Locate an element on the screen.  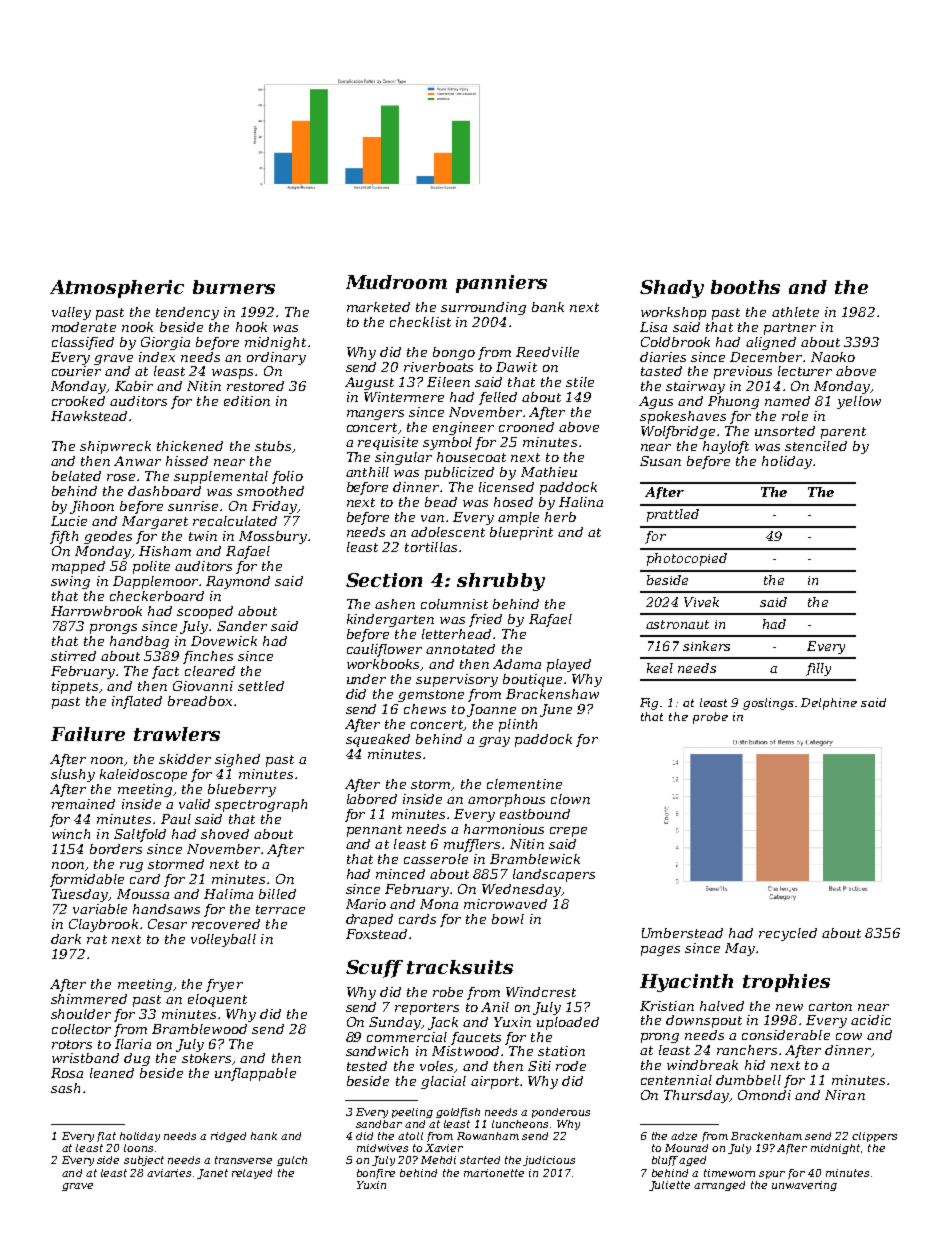
fryer is located at coordinates (224, 985).
